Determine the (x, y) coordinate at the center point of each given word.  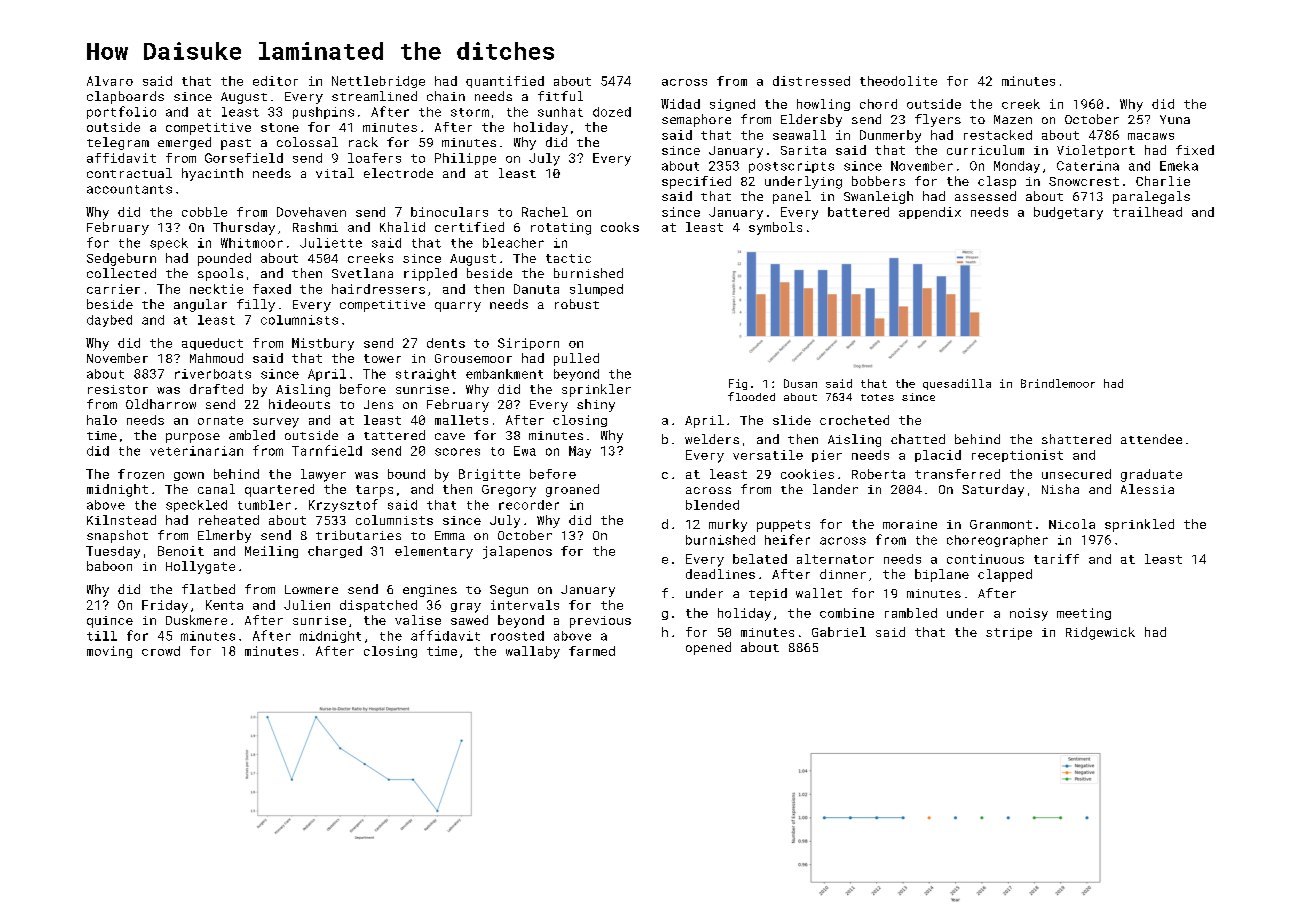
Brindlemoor (1058, 383)
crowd (161, 651)
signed (732, 105)
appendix (930, 213)
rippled (430, 274)
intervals (525, 605)
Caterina (1088, 166)
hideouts (299, 404)
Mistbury (323, 344)
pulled (576, 359)
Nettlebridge (378, 82)
